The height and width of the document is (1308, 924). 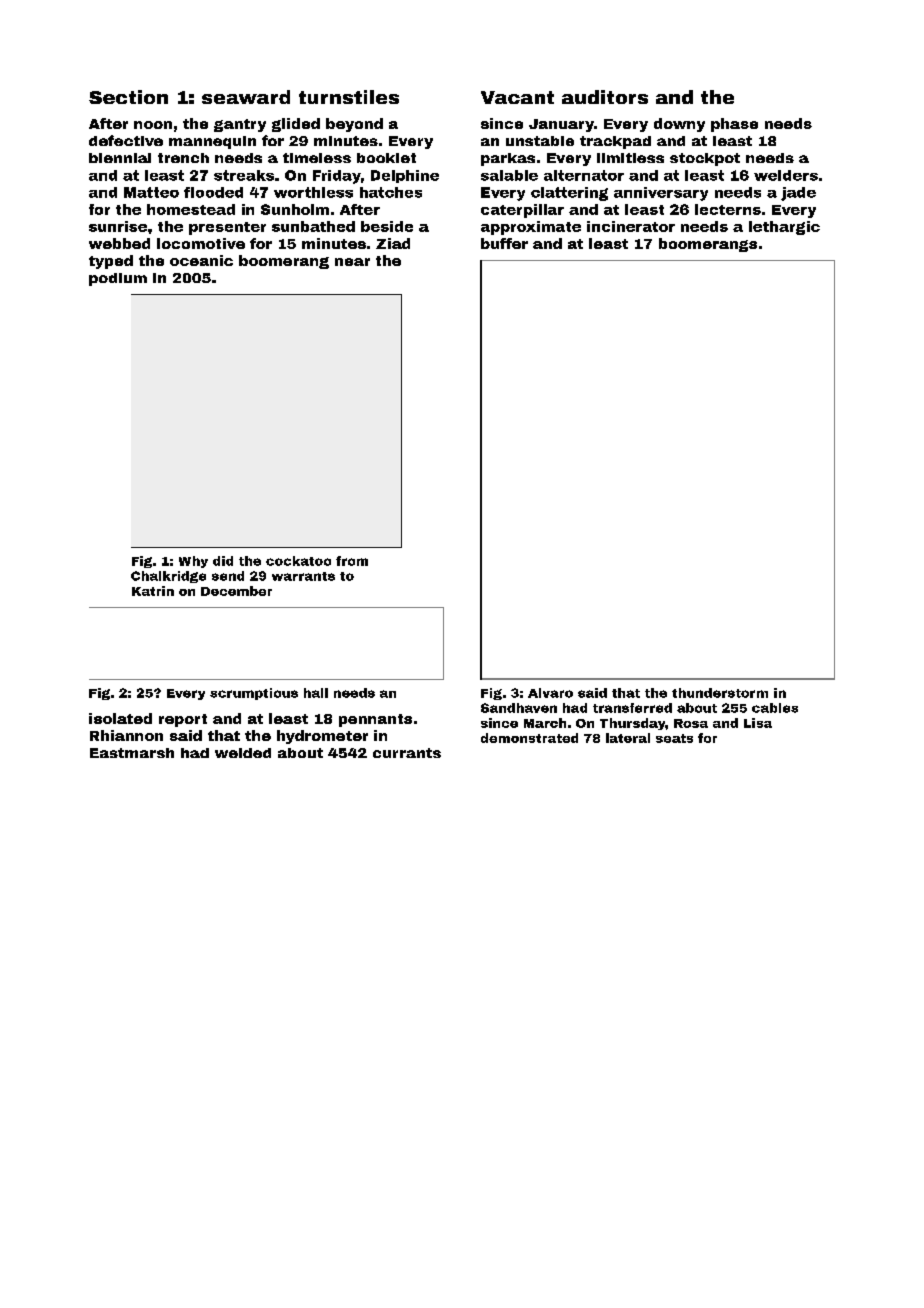 What do you see at coordinates (632, 708) in the document?
I see `transferred` at bounding box center [632, 708].
